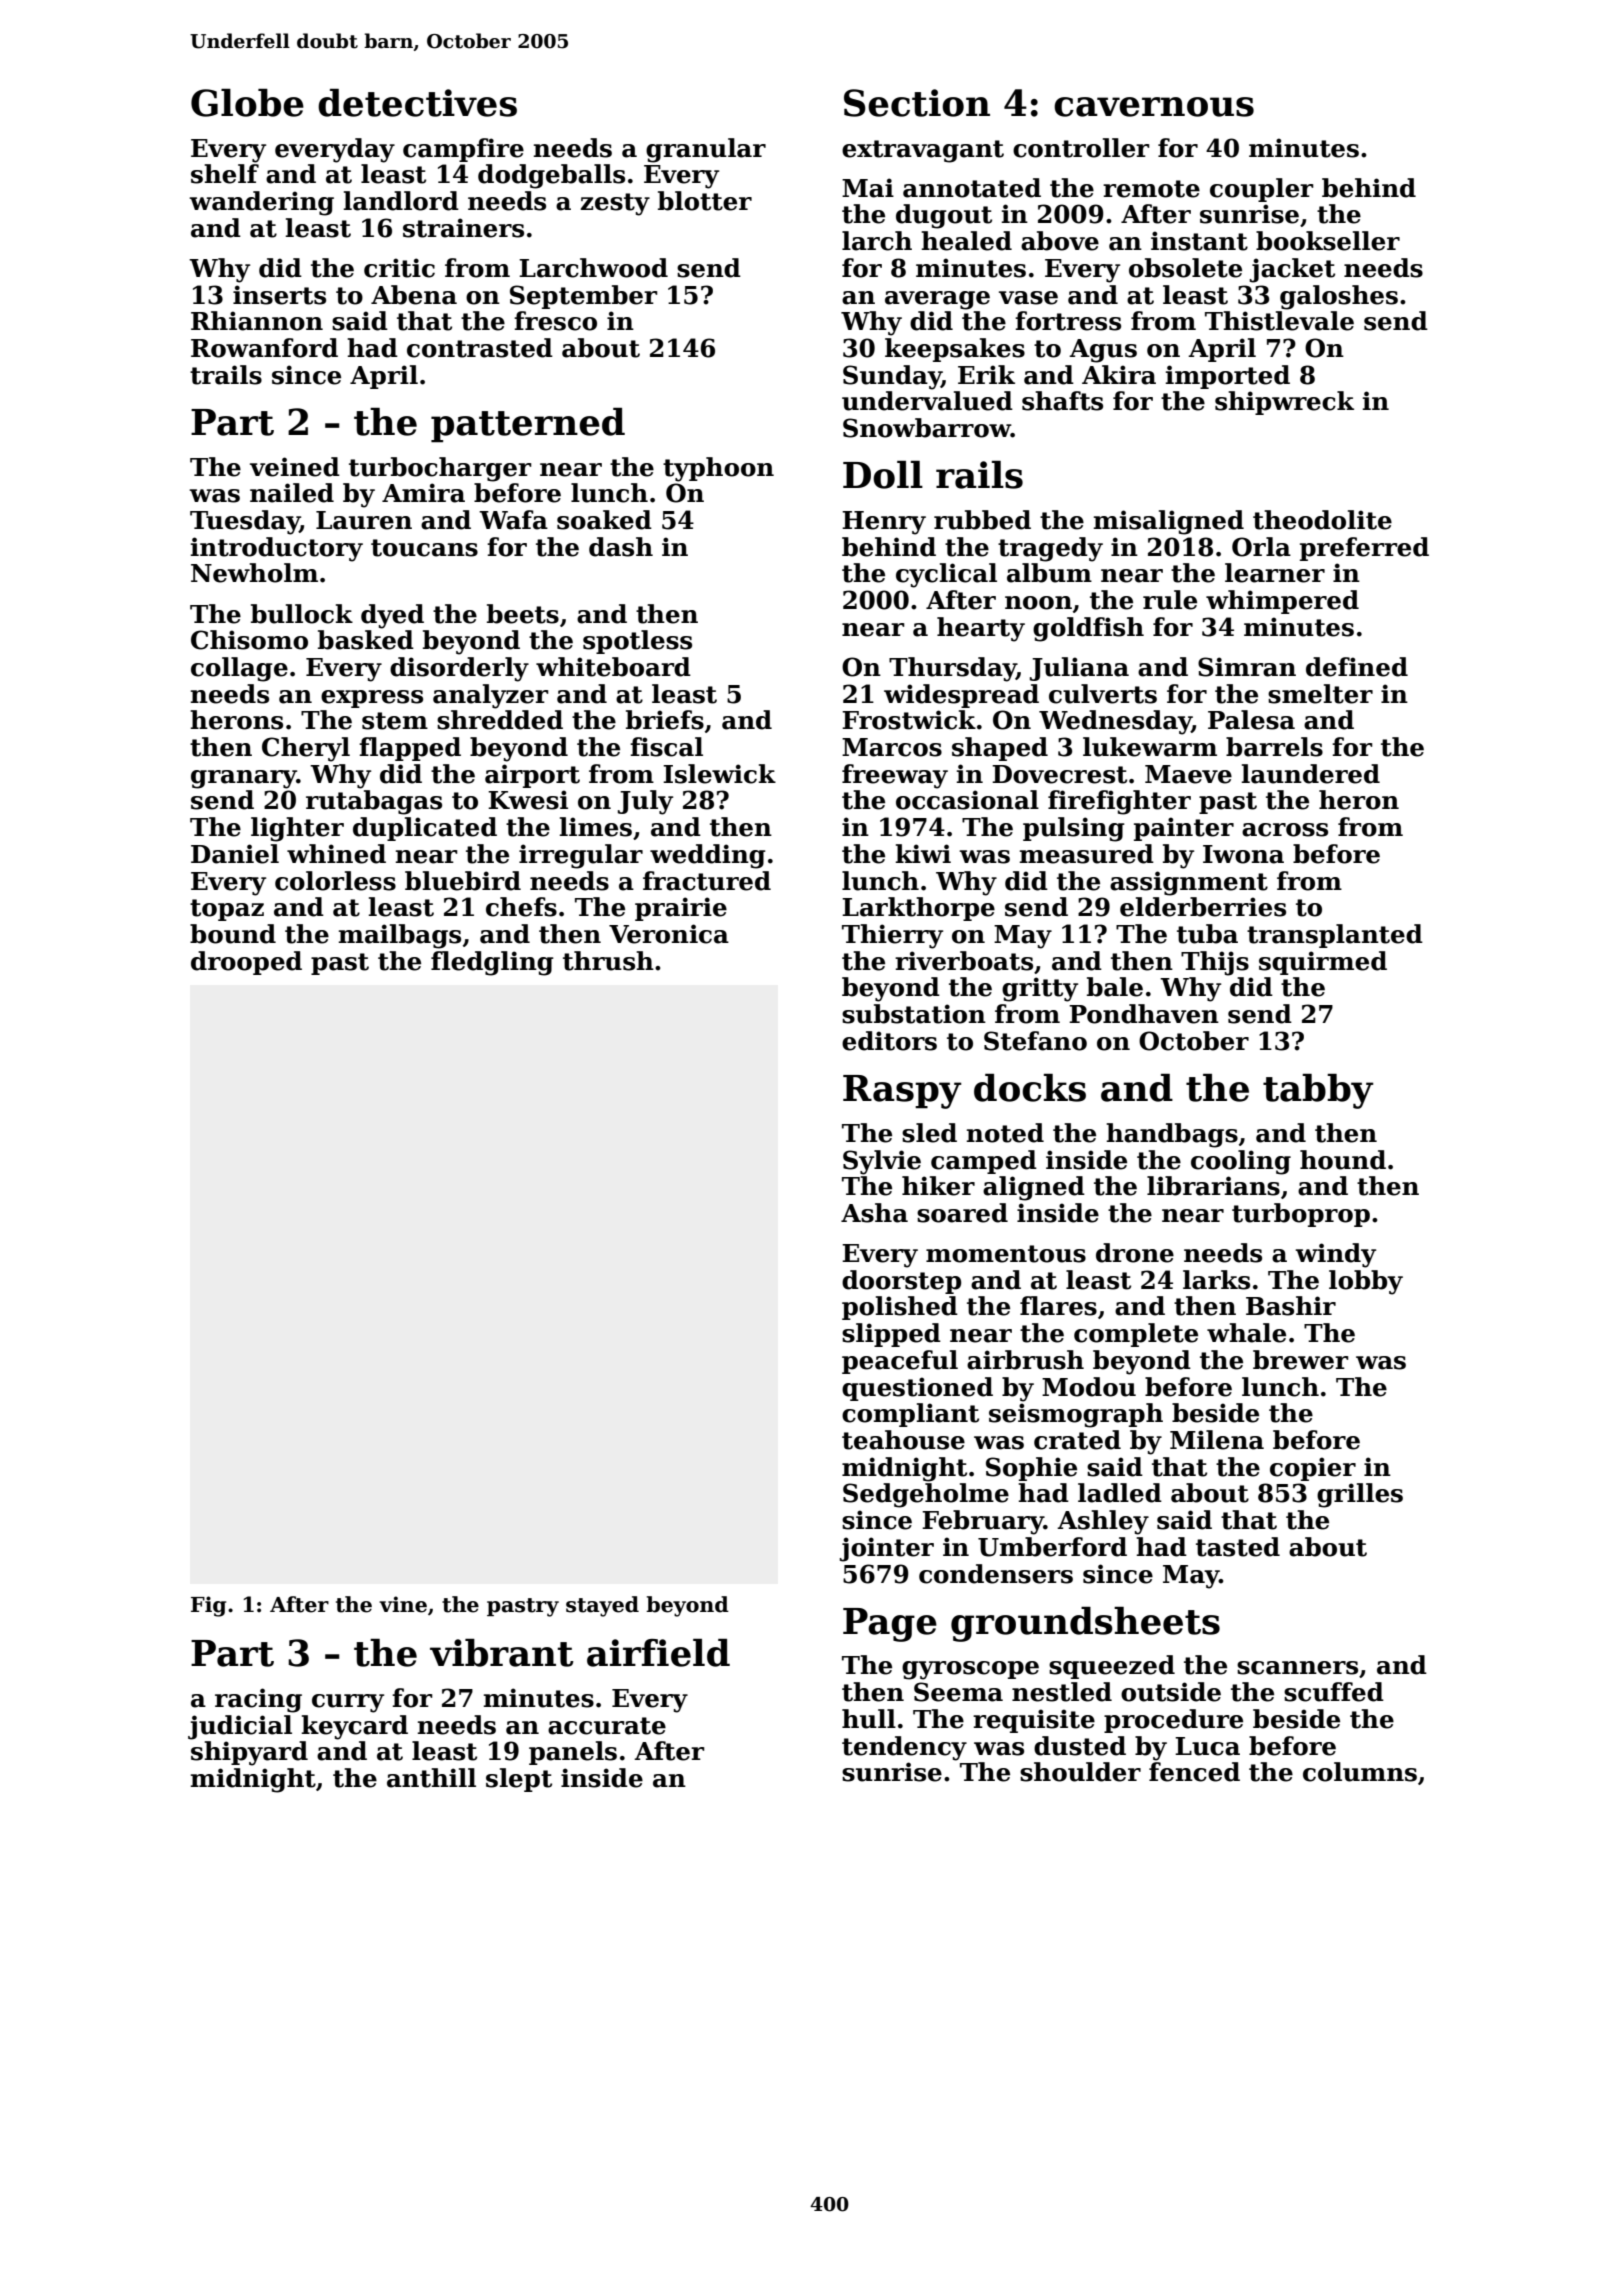 The height and width of the screenshot is (2292, 1620). I want to click on fiscal, so click(666, 747).
